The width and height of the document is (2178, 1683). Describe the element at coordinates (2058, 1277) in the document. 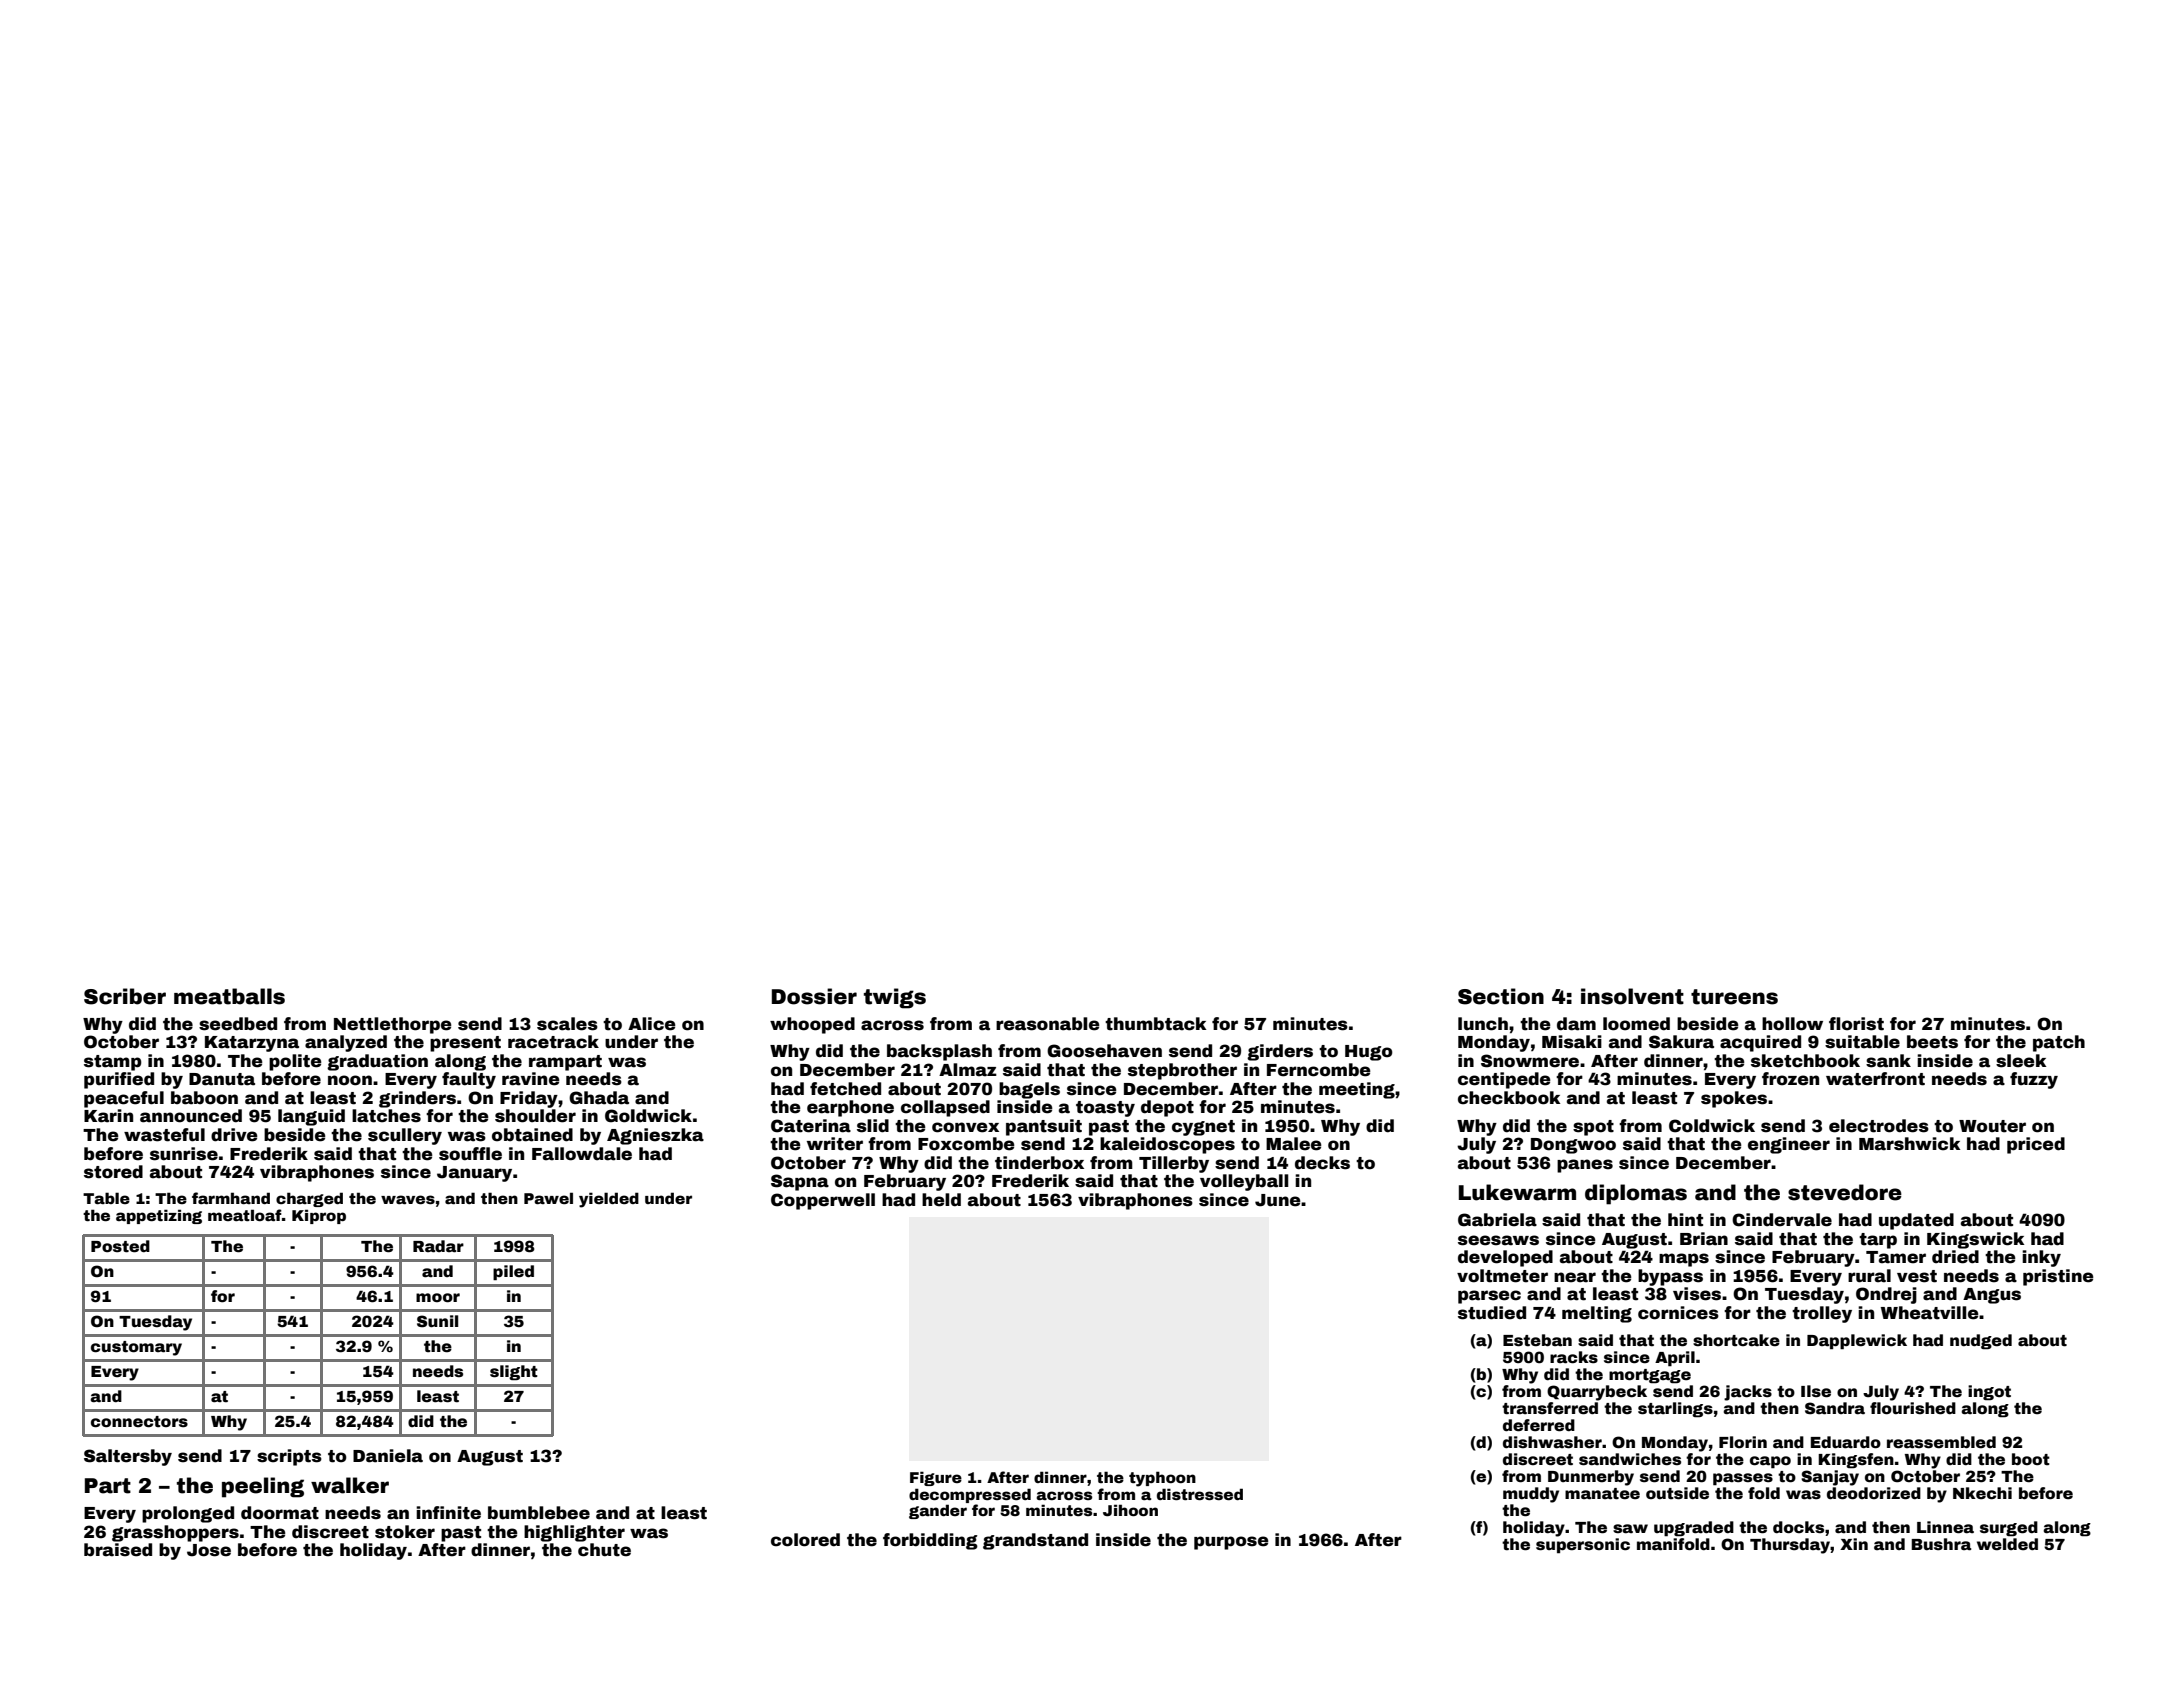

I see `pristine` at that location.
